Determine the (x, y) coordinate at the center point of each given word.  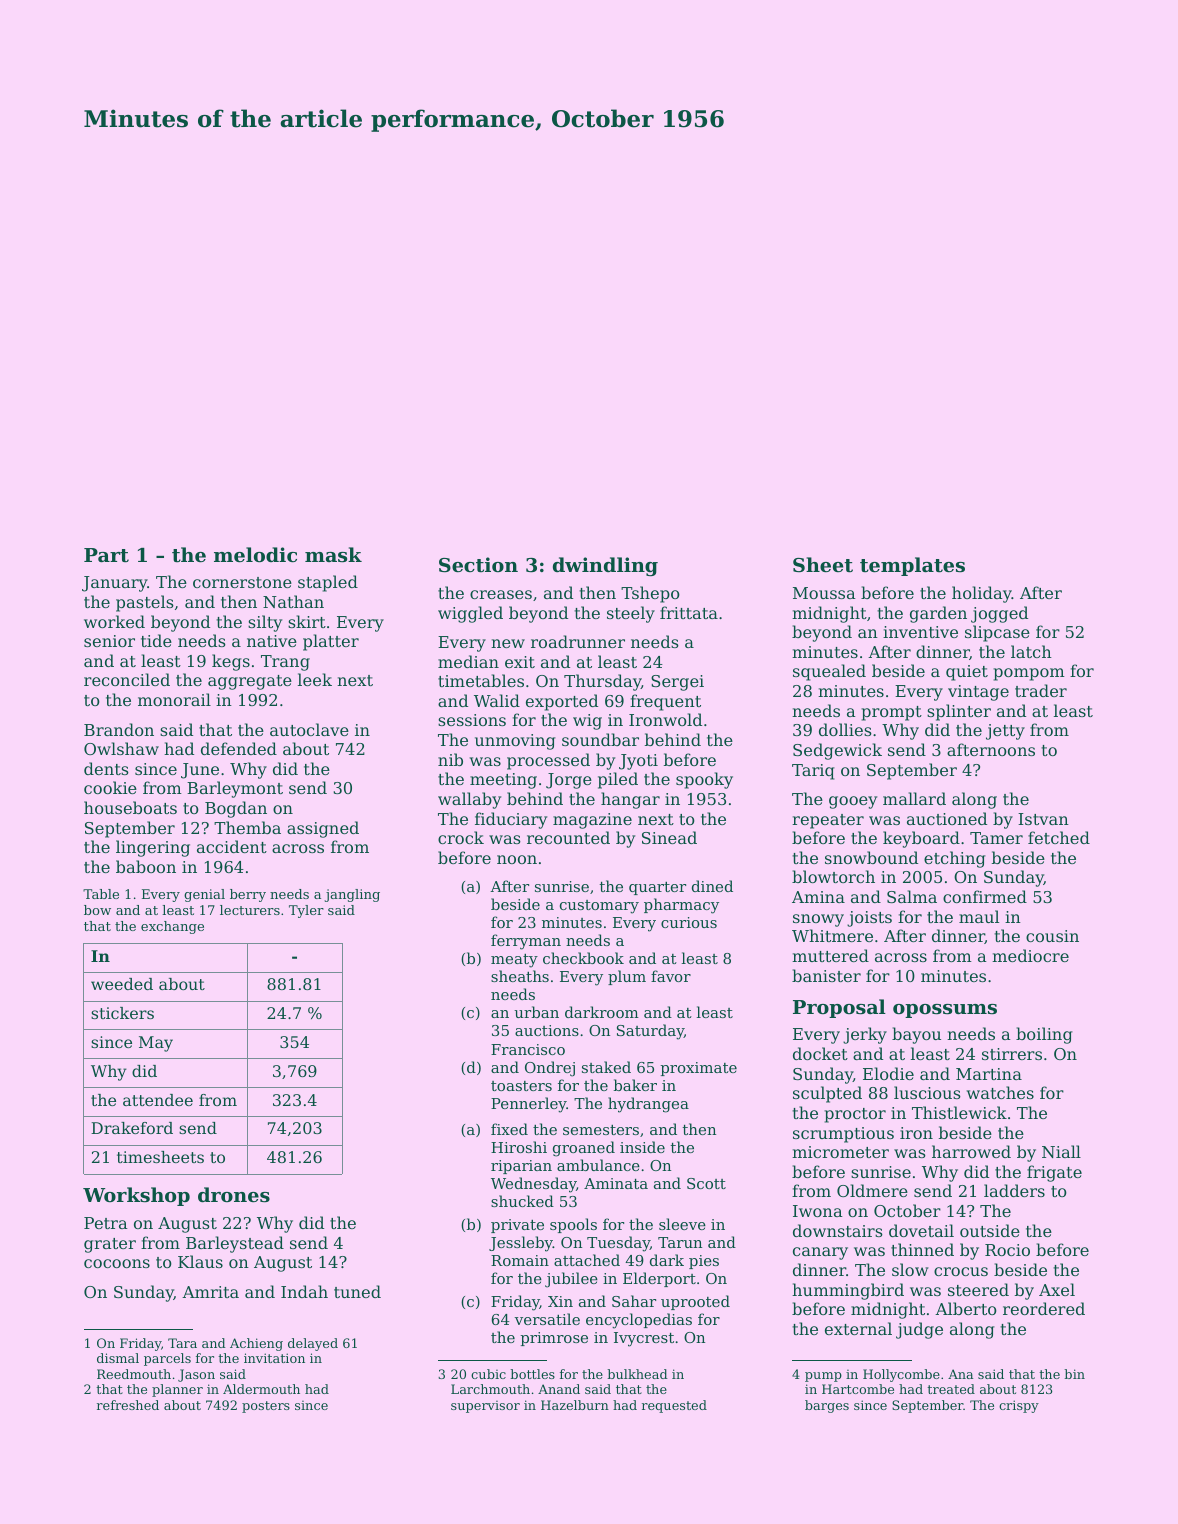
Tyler (306, 911)
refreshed (128, 1405)
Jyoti (638, 762)
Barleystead (235, 1244)
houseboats (130, 807)
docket (820, 1053)
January (115, 584)
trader (1041, 690)
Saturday (650, 1032)
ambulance (598, 1165)
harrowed (971, 1151)
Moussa (824, 593)
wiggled (470, 614)
